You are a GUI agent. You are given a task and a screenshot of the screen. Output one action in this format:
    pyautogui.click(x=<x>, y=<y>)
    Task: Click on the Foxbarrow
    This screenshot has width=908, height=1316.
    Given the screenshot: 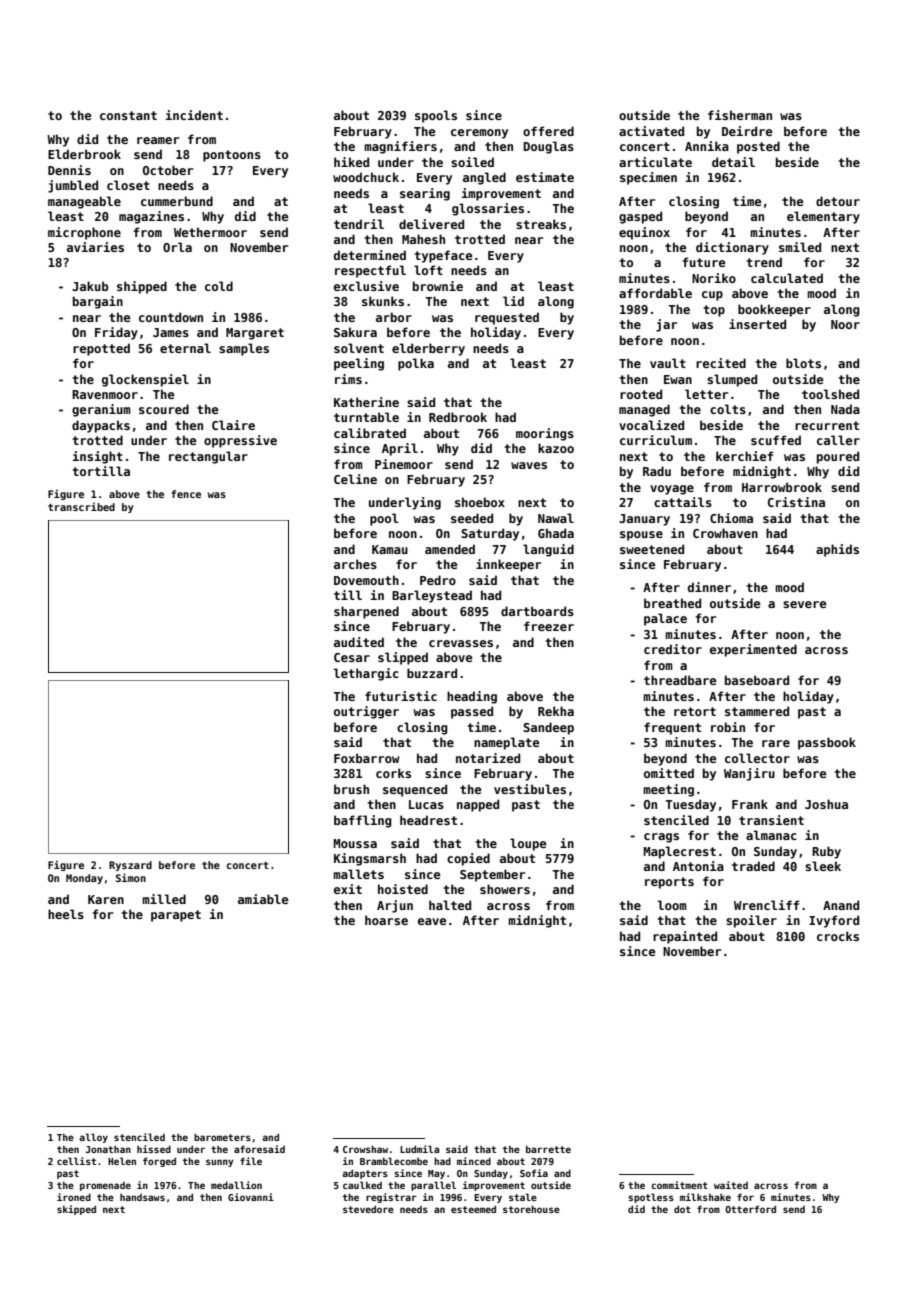 What is the action you would take?
    pyautogui.click(x=366, y=758)
